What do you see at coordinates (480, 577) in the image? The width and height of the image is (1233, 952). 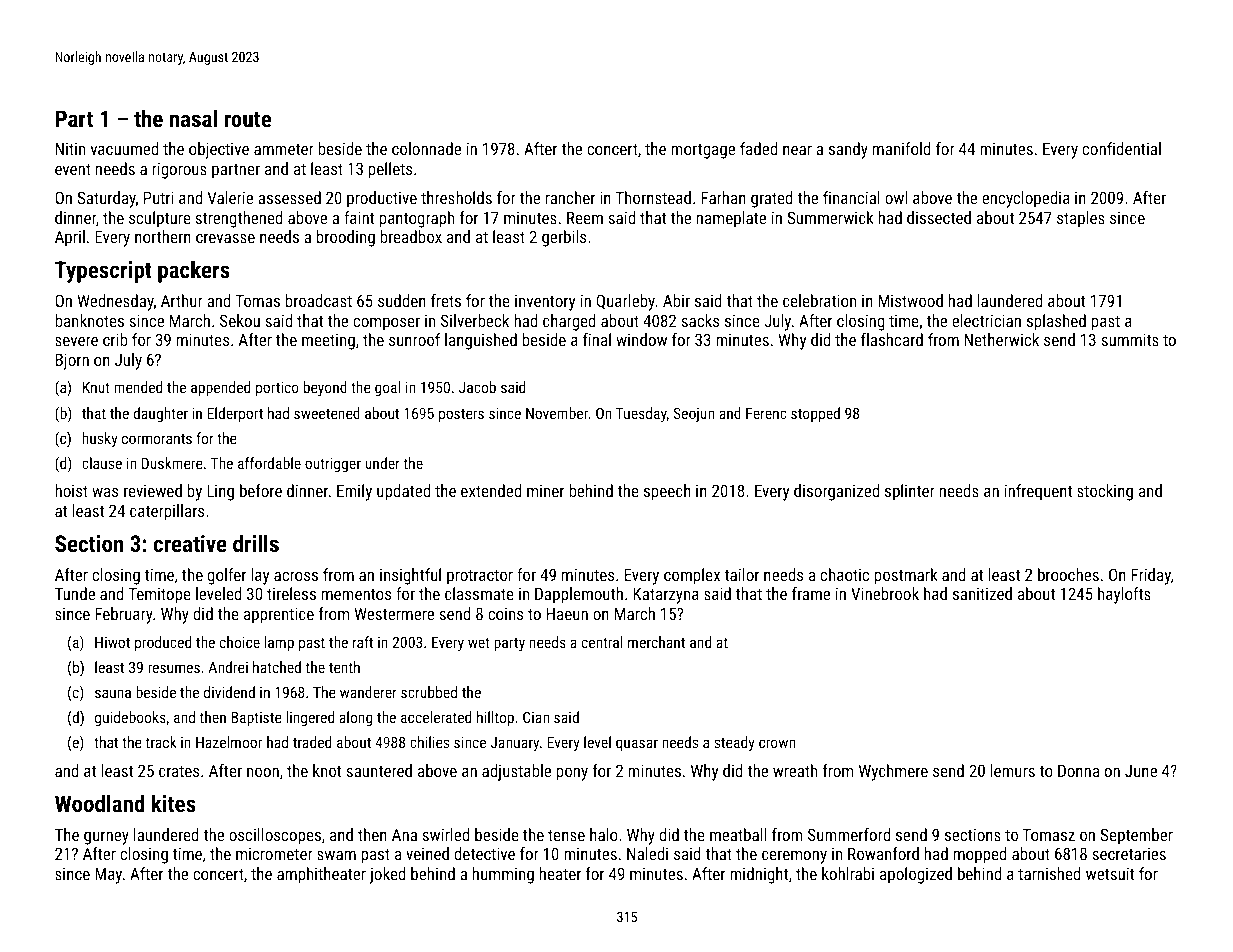 I see `protractor` at bounding box center [480, 577].
